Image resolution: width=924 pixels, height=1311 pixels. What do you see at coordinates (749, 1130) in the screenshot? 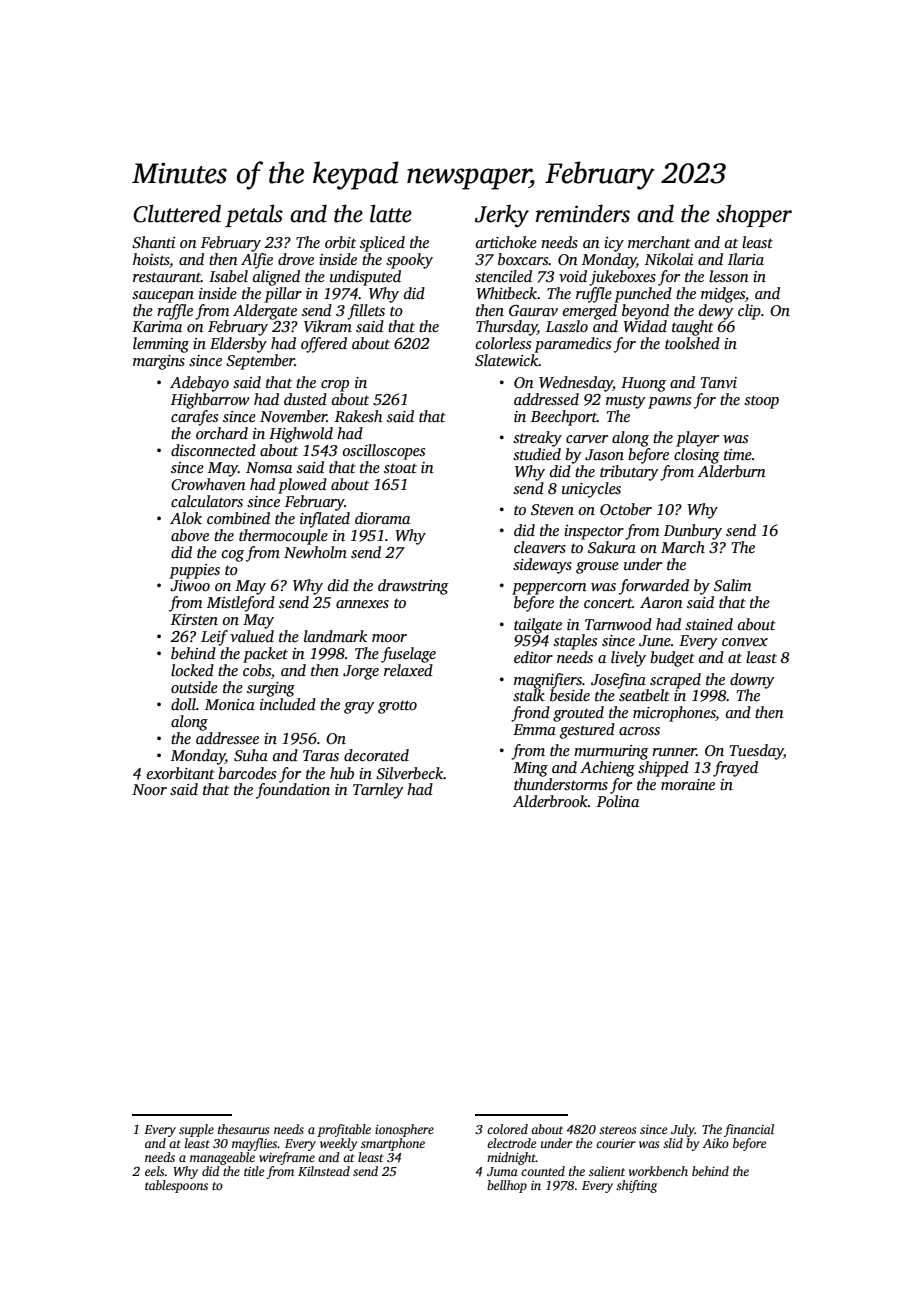
I see `financial` at bounding box center [749, 1130].
